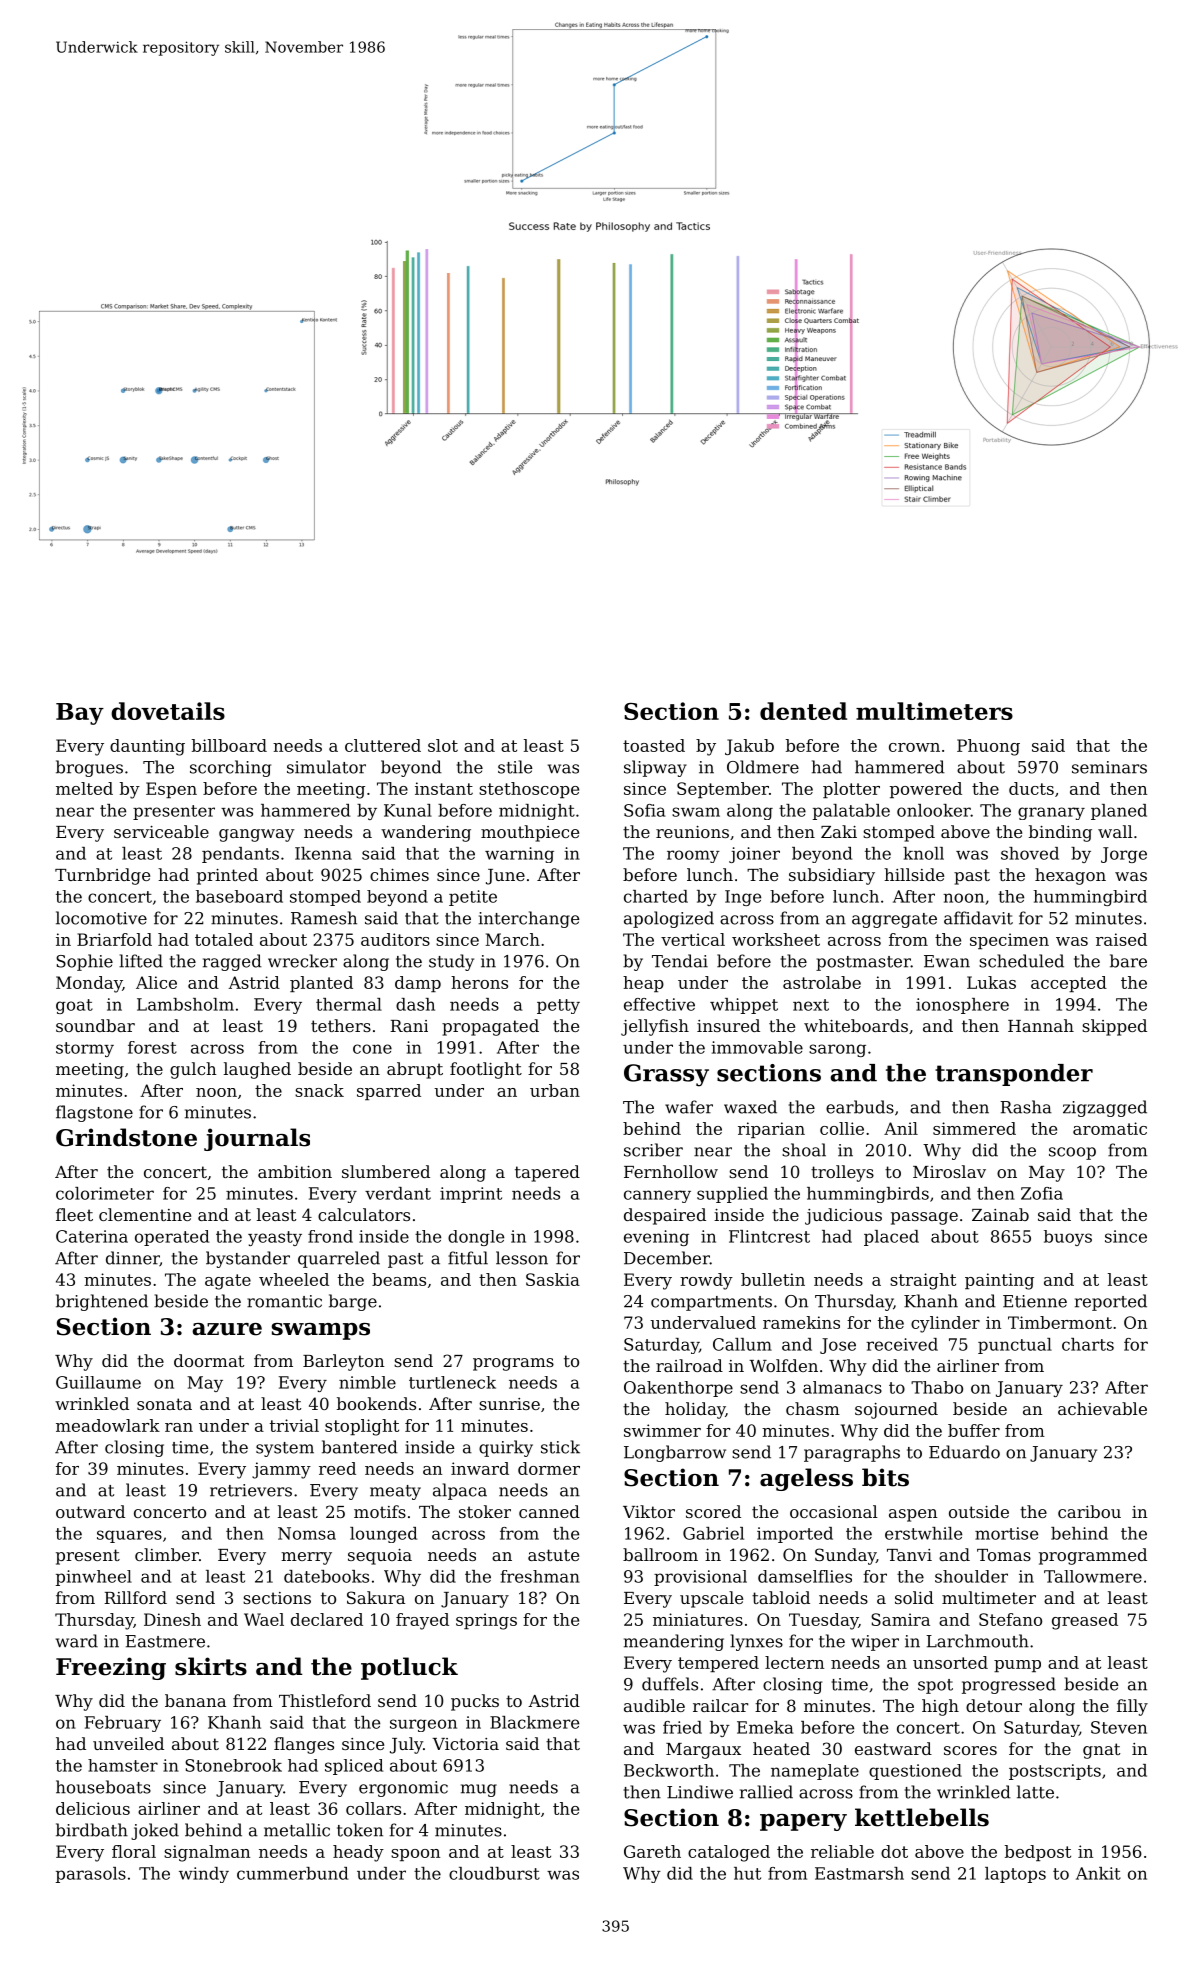 The height and width of the page is (1982, 1203). I want to click on Steven, so click(1119, 1727).
